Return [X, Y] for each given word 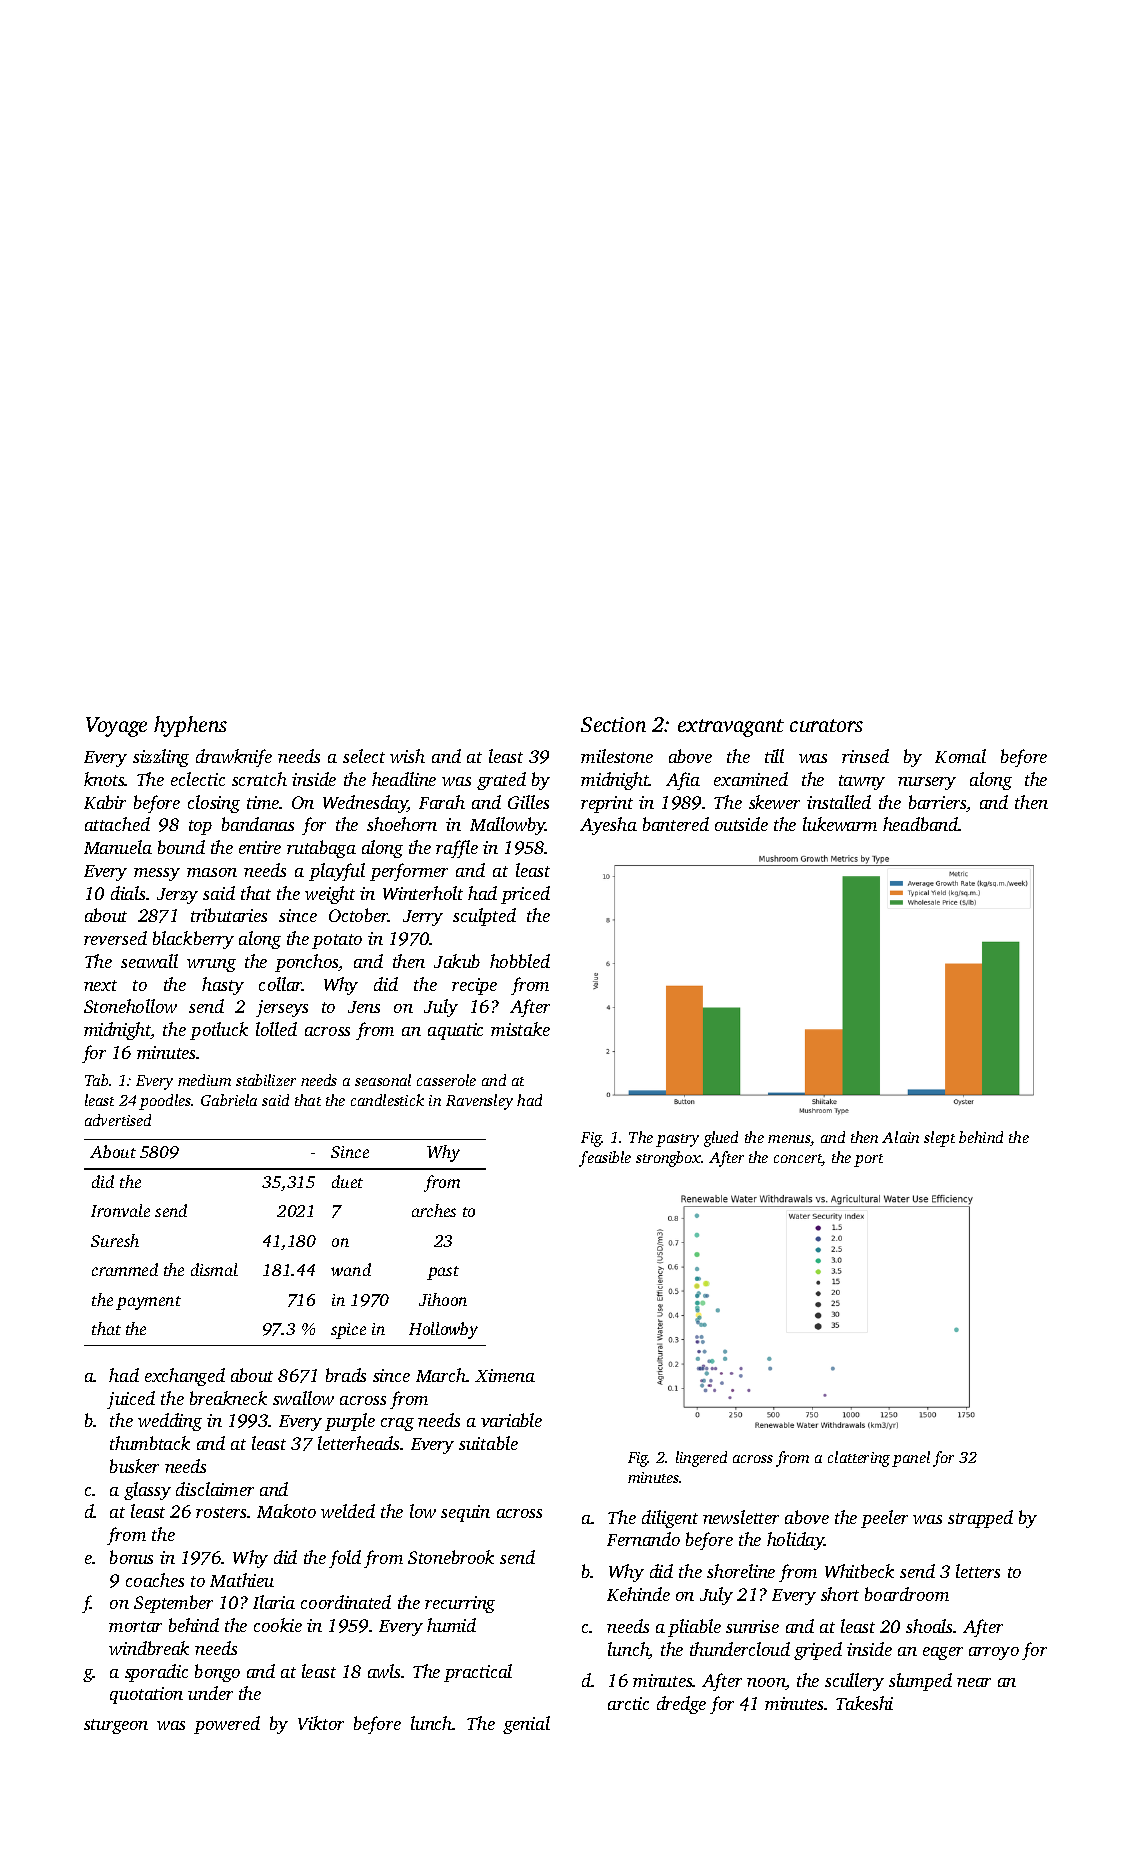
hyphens [190, 726]
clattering [859, 1459]
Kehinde [638, 1594]
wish [407, 756]
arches [434, 1210]
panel [911, 1459]
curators [826, 725]
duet [347, 1181]
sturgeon [116, 1726]
